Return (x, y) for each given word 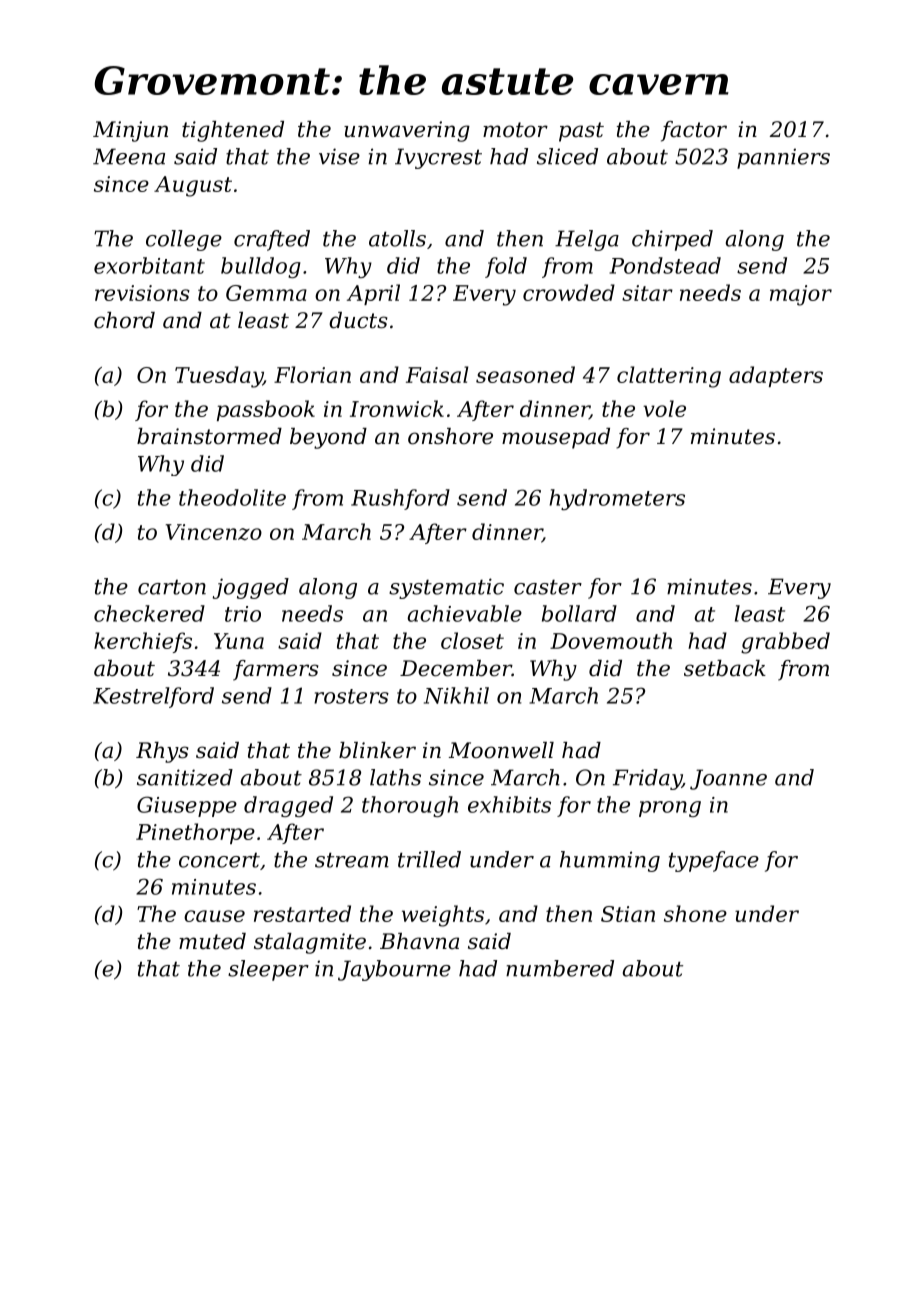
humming (610, 861)
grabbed (785, 643)
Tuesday (219, 377)
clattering (669, 377)
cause (214, 916)
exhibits (509, 804)
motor (515, 130)
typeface (714, 861)
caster (548, 587)
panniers (783, 158)
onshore (450, 436)
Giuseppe (187, 806)
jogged (251, 588)
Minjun (130, 131)
